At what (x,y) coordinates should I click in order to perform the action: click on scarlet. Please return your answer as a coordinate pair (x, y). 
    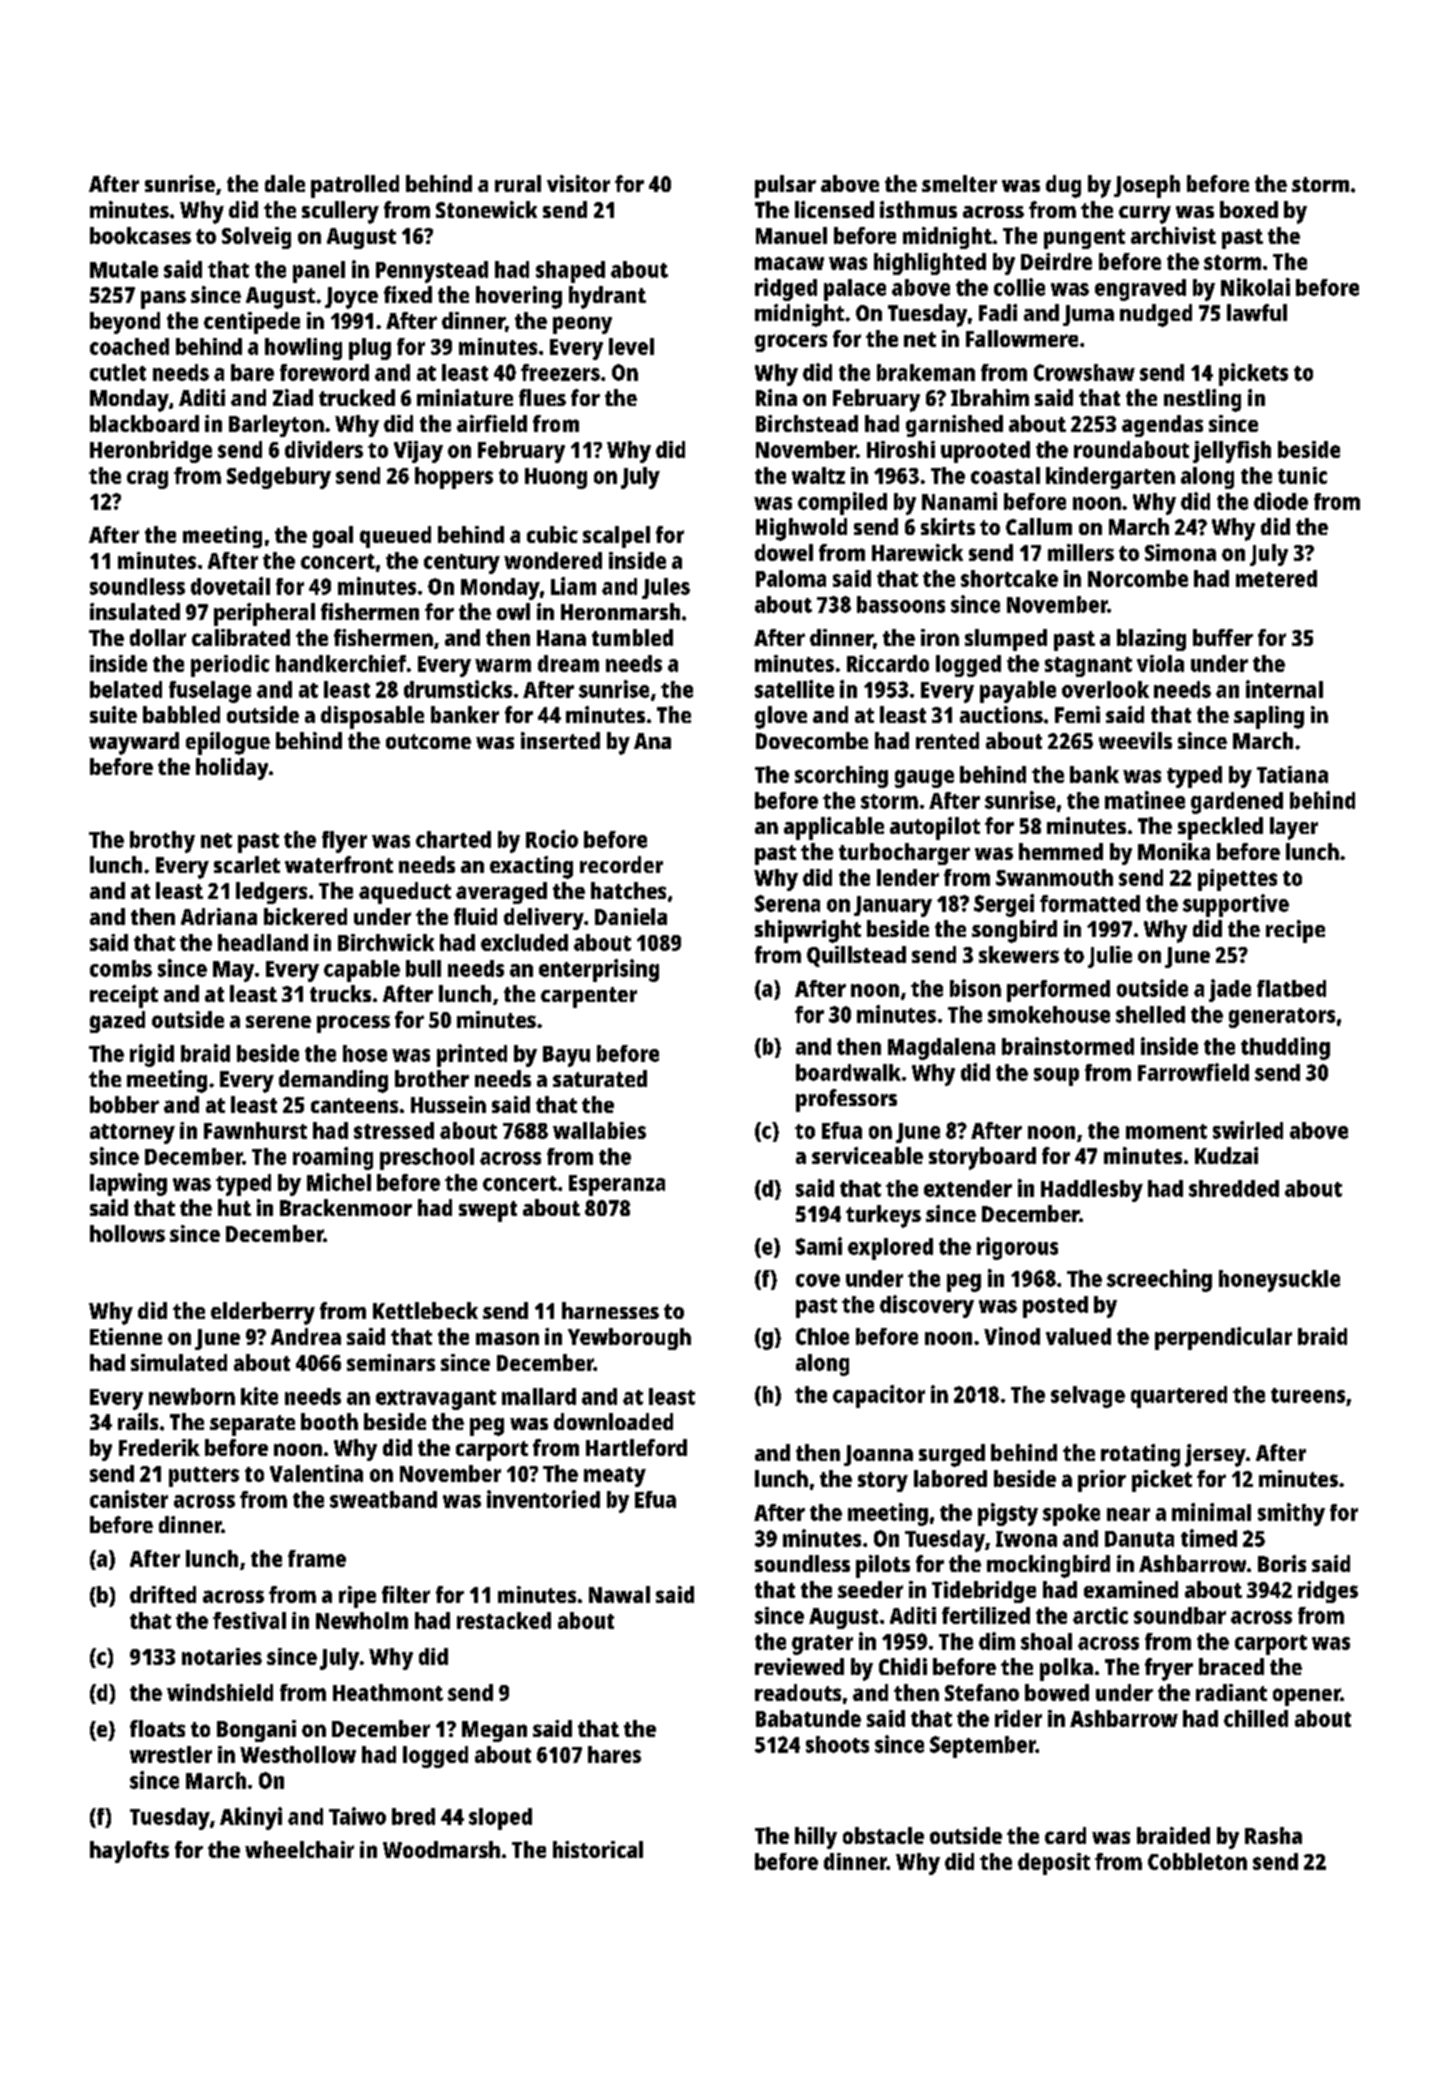
    Looking at the image, I should click on (247, 864).
